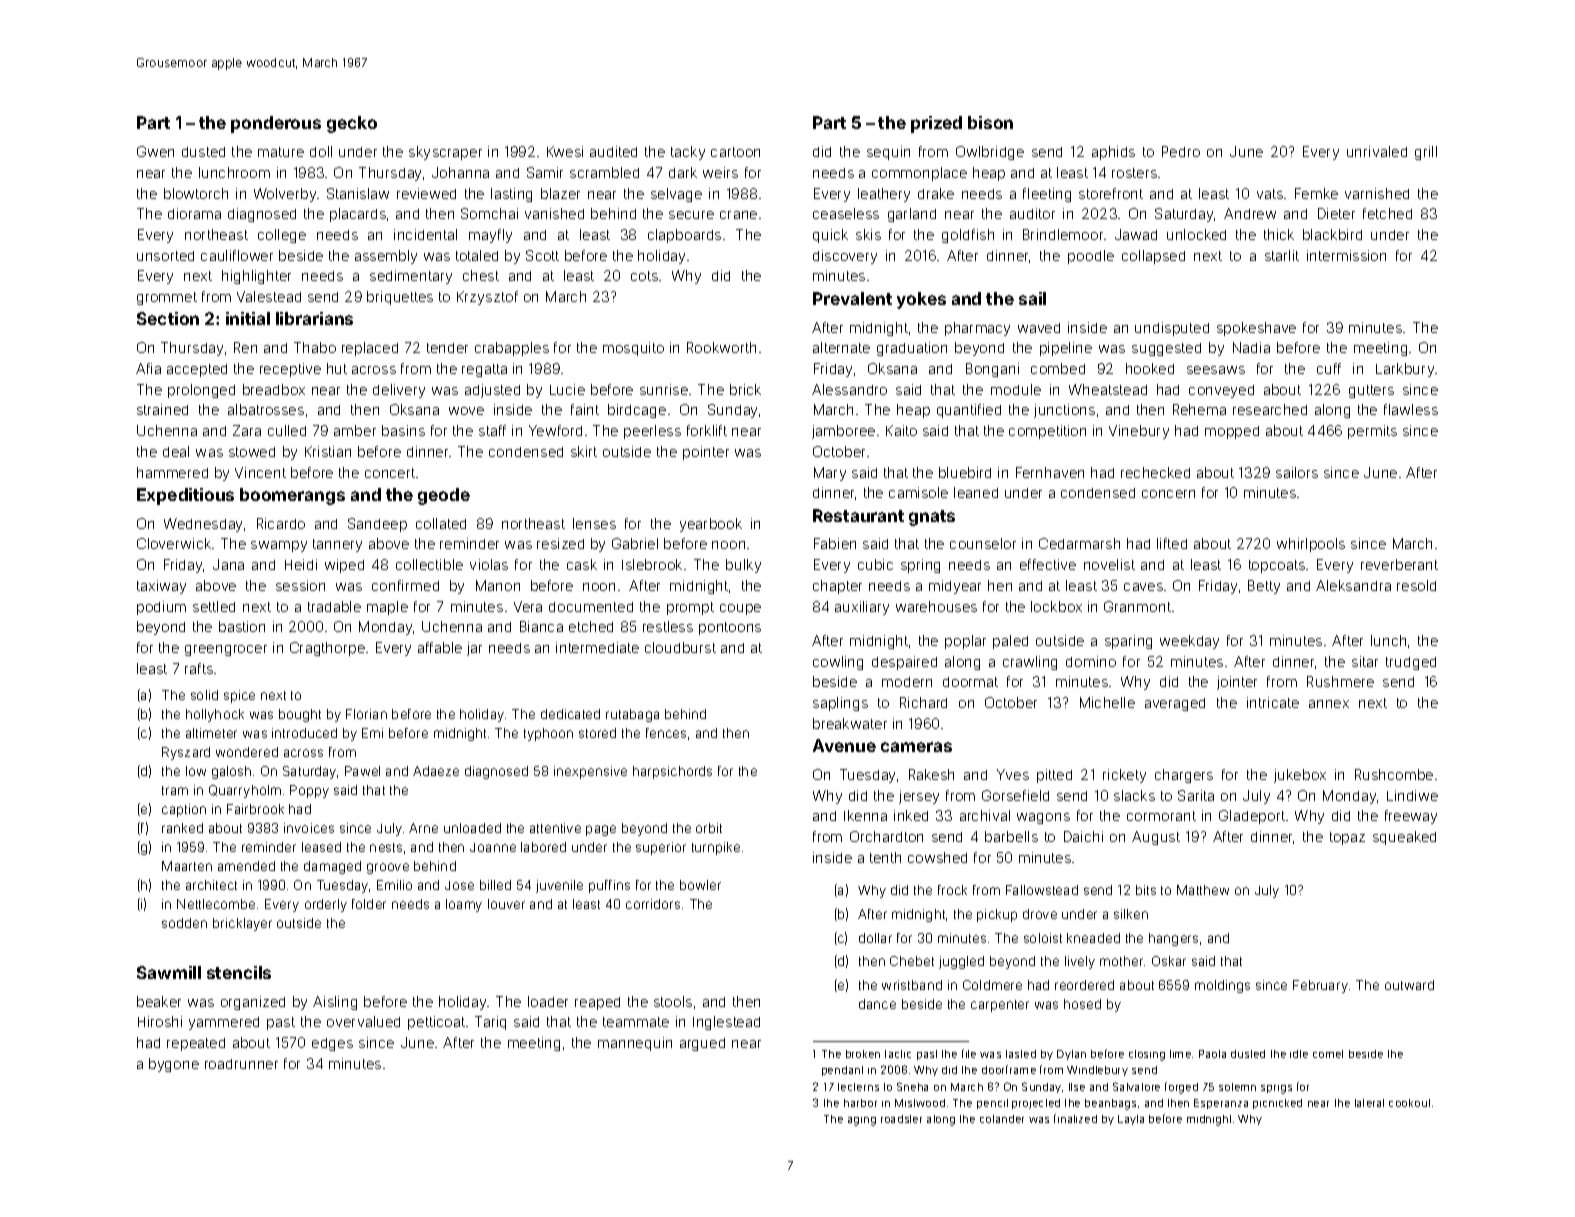 This document has height=1217, width=1575. I want to click on picnicked, so click(1277, 1104).
